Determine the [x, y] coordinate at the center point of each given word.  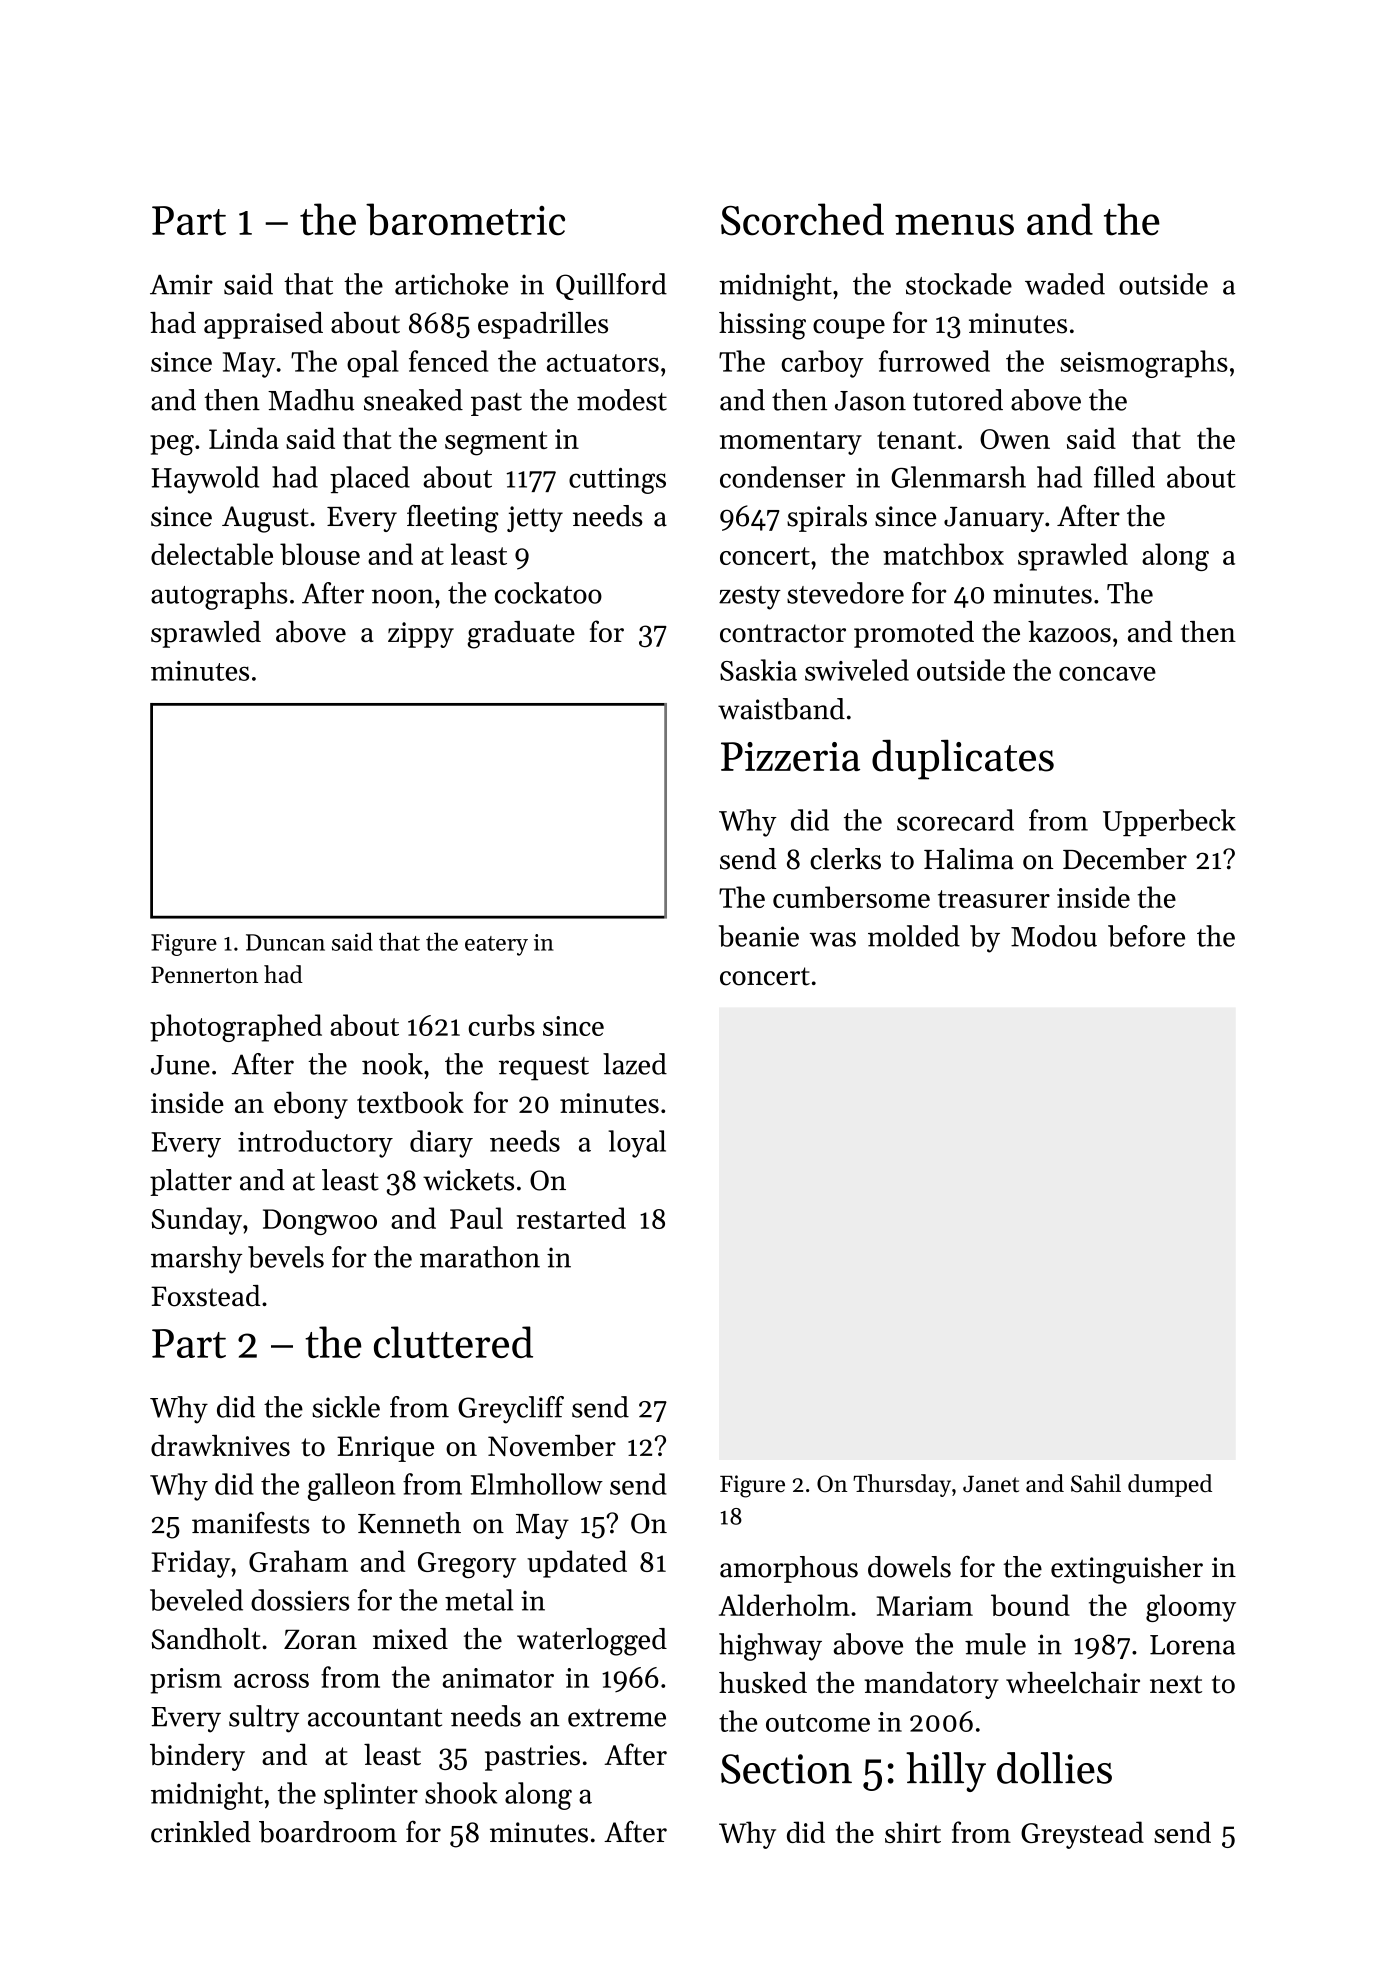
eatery [496, 946]
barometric [465, 219]
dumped [1170, 1485]
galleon [351, 1487]
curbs [502, 1025]
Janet [991, 1484]
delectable [212, 554]
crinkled [201, 1832]
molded [914, 936]
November [552, 1446]
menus [954, 224]
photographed [236, 1028]
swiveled [857, 670]
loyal [637, 1144]
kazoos [1069, 632]
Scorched [802, 219]
